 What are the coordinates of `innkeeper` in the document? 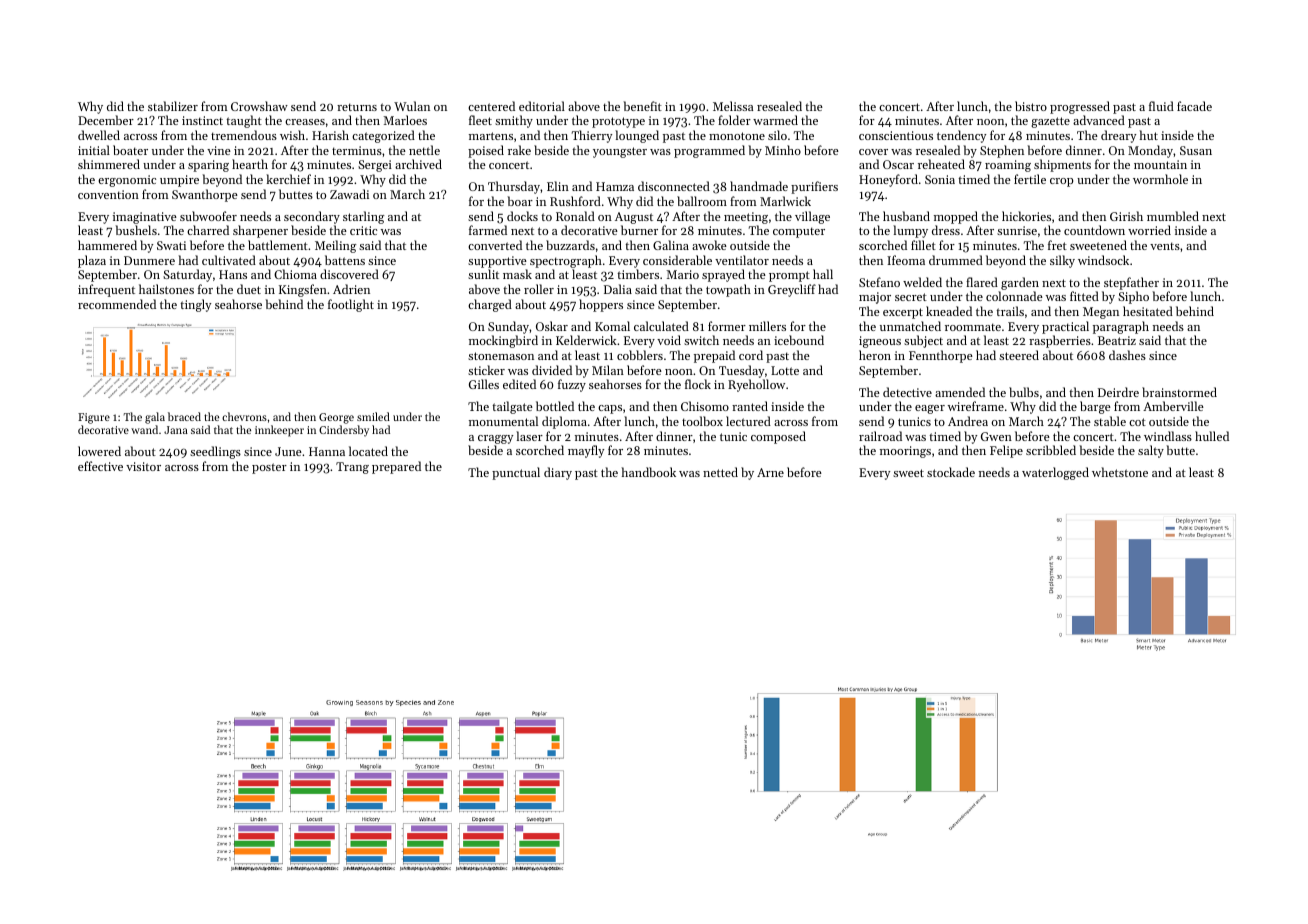 It's located at (279, 431).
